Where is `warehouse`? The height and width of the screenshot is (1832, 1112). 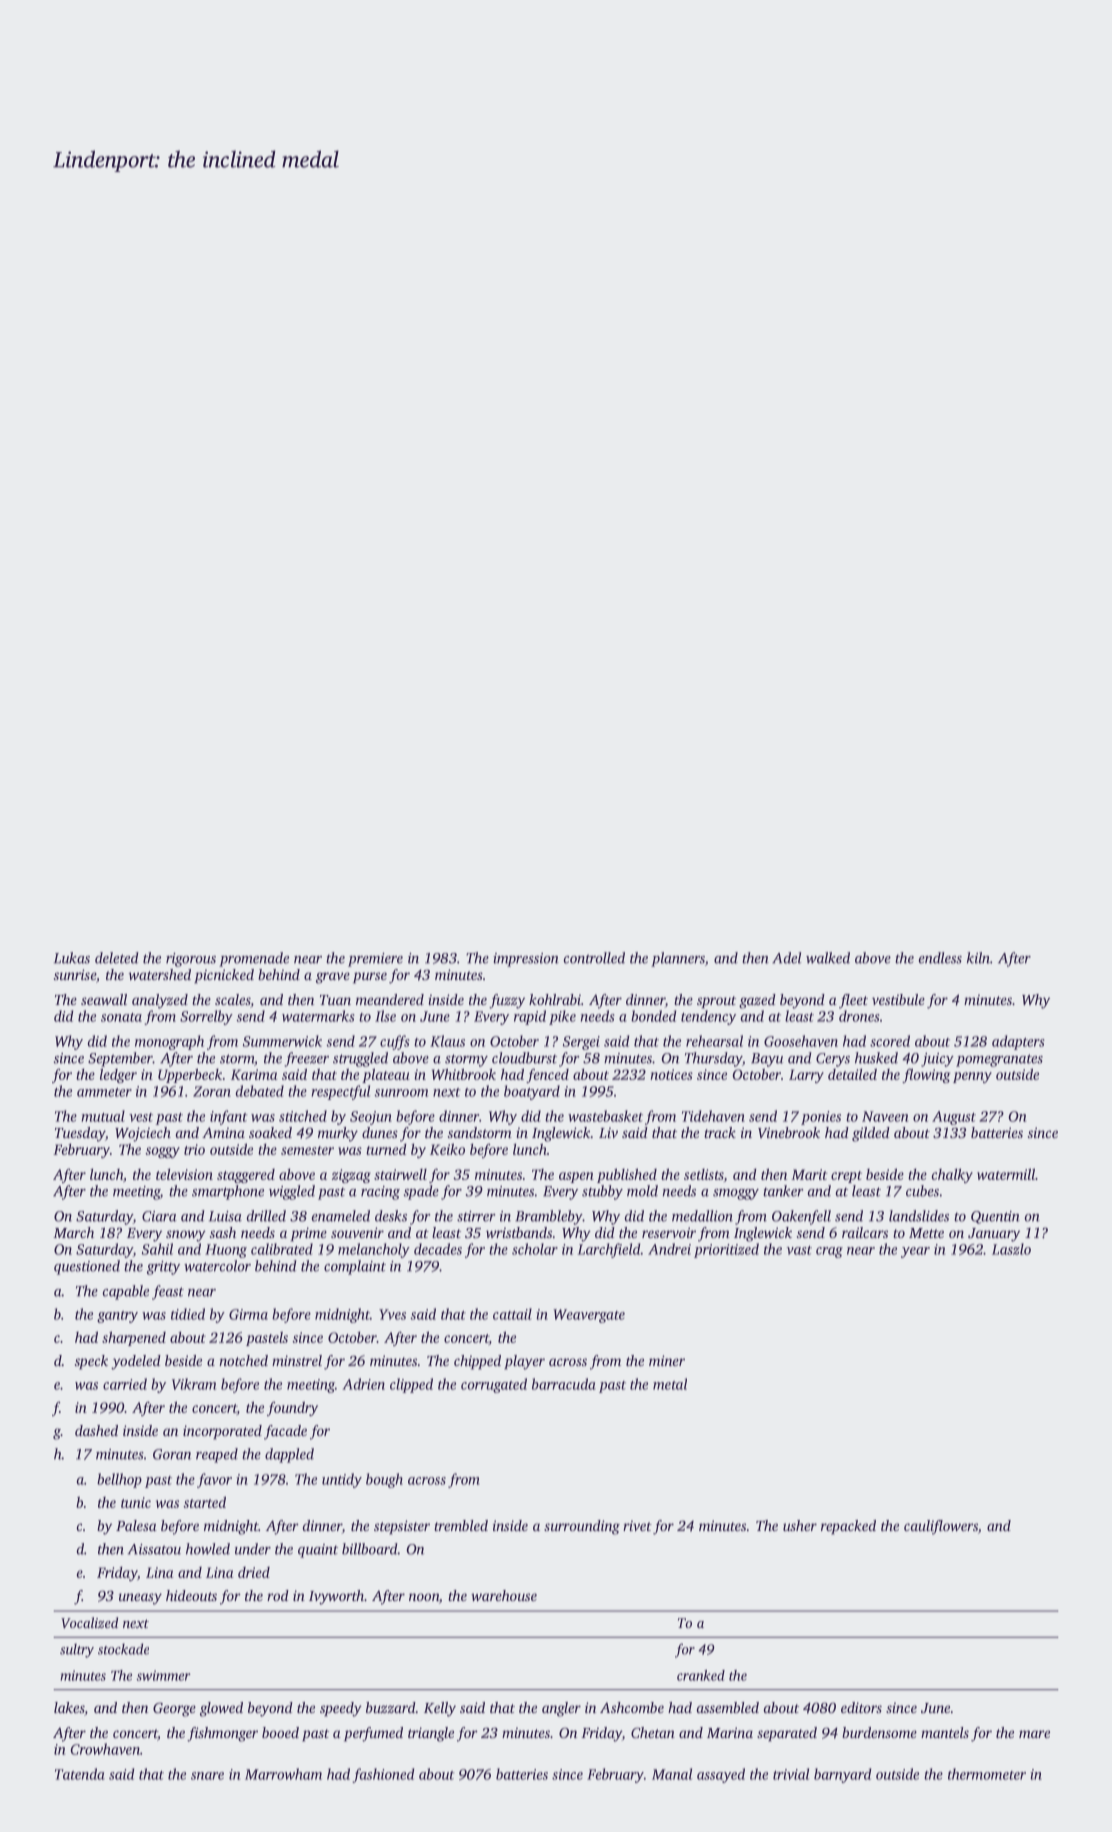
warehouse is located at coordinates (504, 1595).
